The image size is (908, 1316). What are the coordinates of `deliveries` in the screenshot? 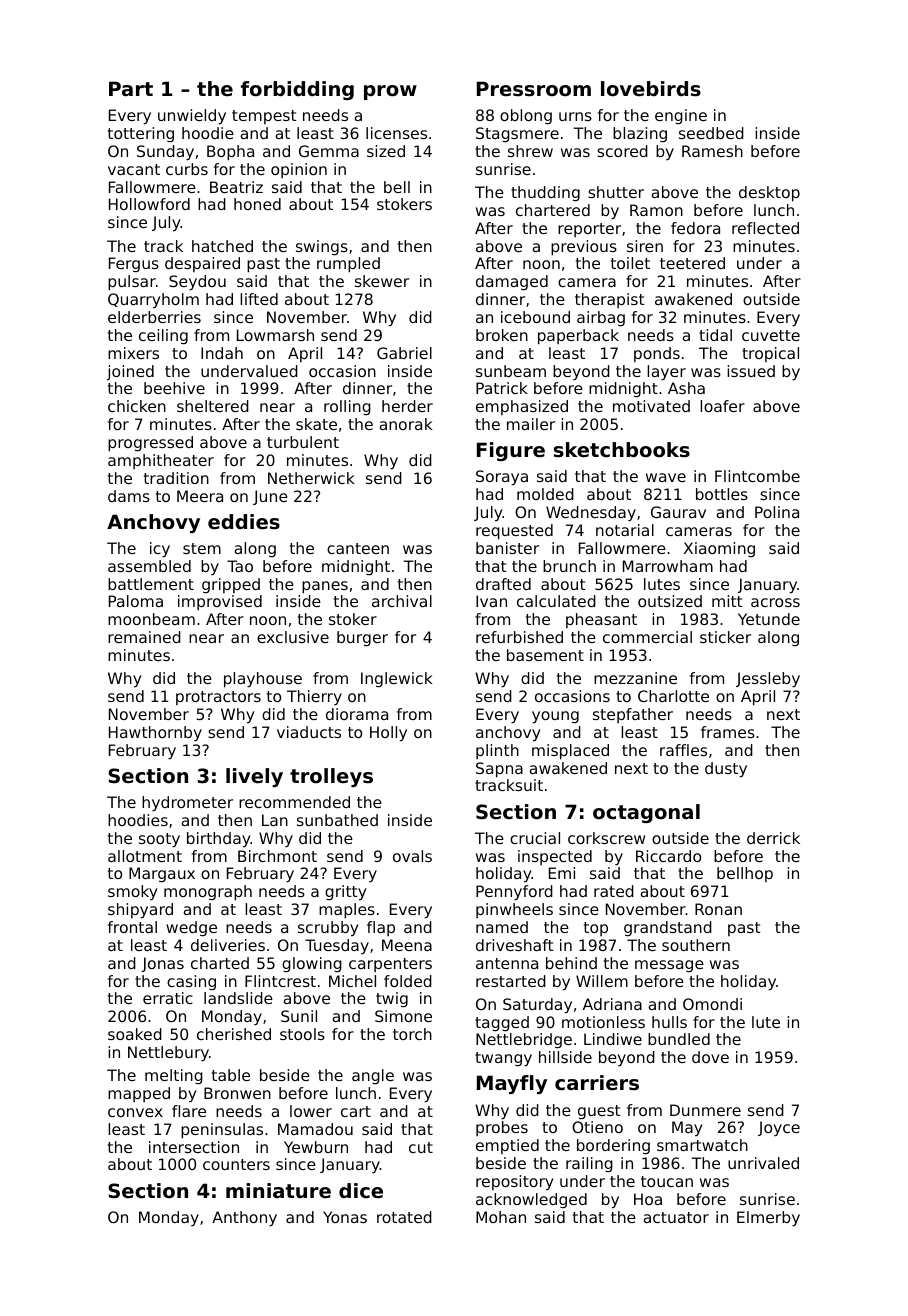 It's located at (228, 945).
